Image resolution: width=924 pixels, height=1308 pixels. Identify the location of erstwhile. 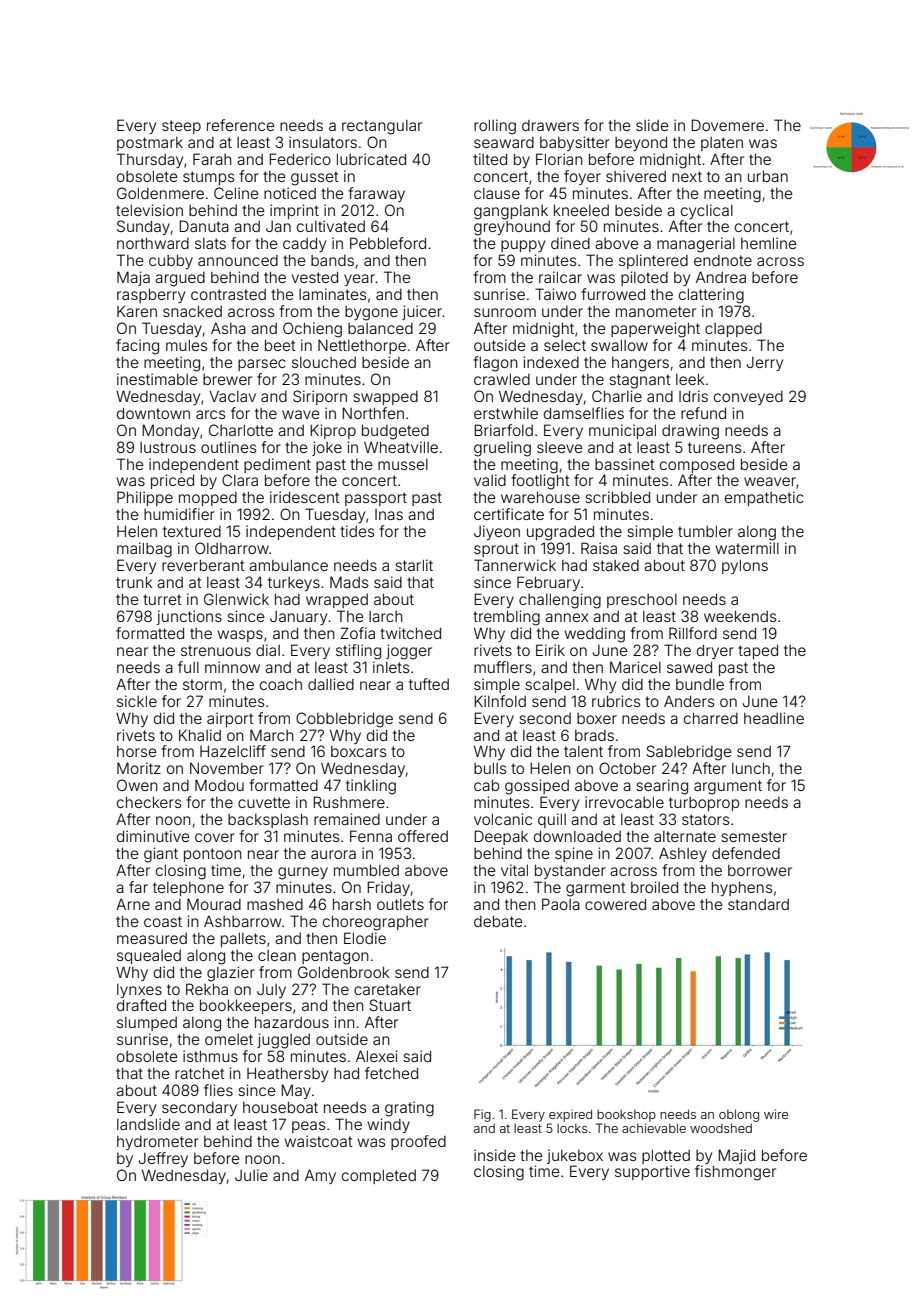
(506, 413).
